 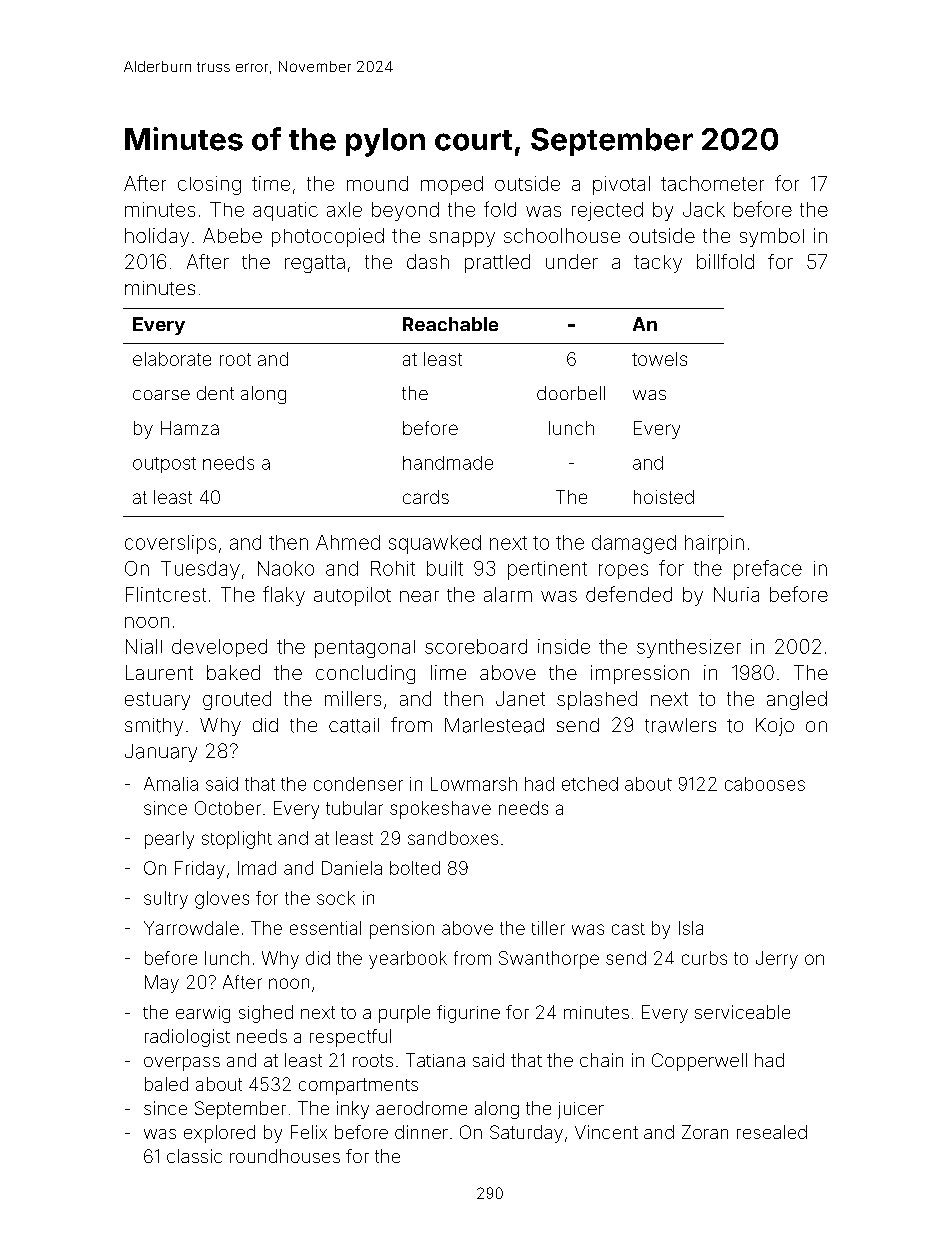 What do you see at coordinates (699, 1062) in the screenshot?
I see `Copperwell` at bounding box center [699, 1062].
